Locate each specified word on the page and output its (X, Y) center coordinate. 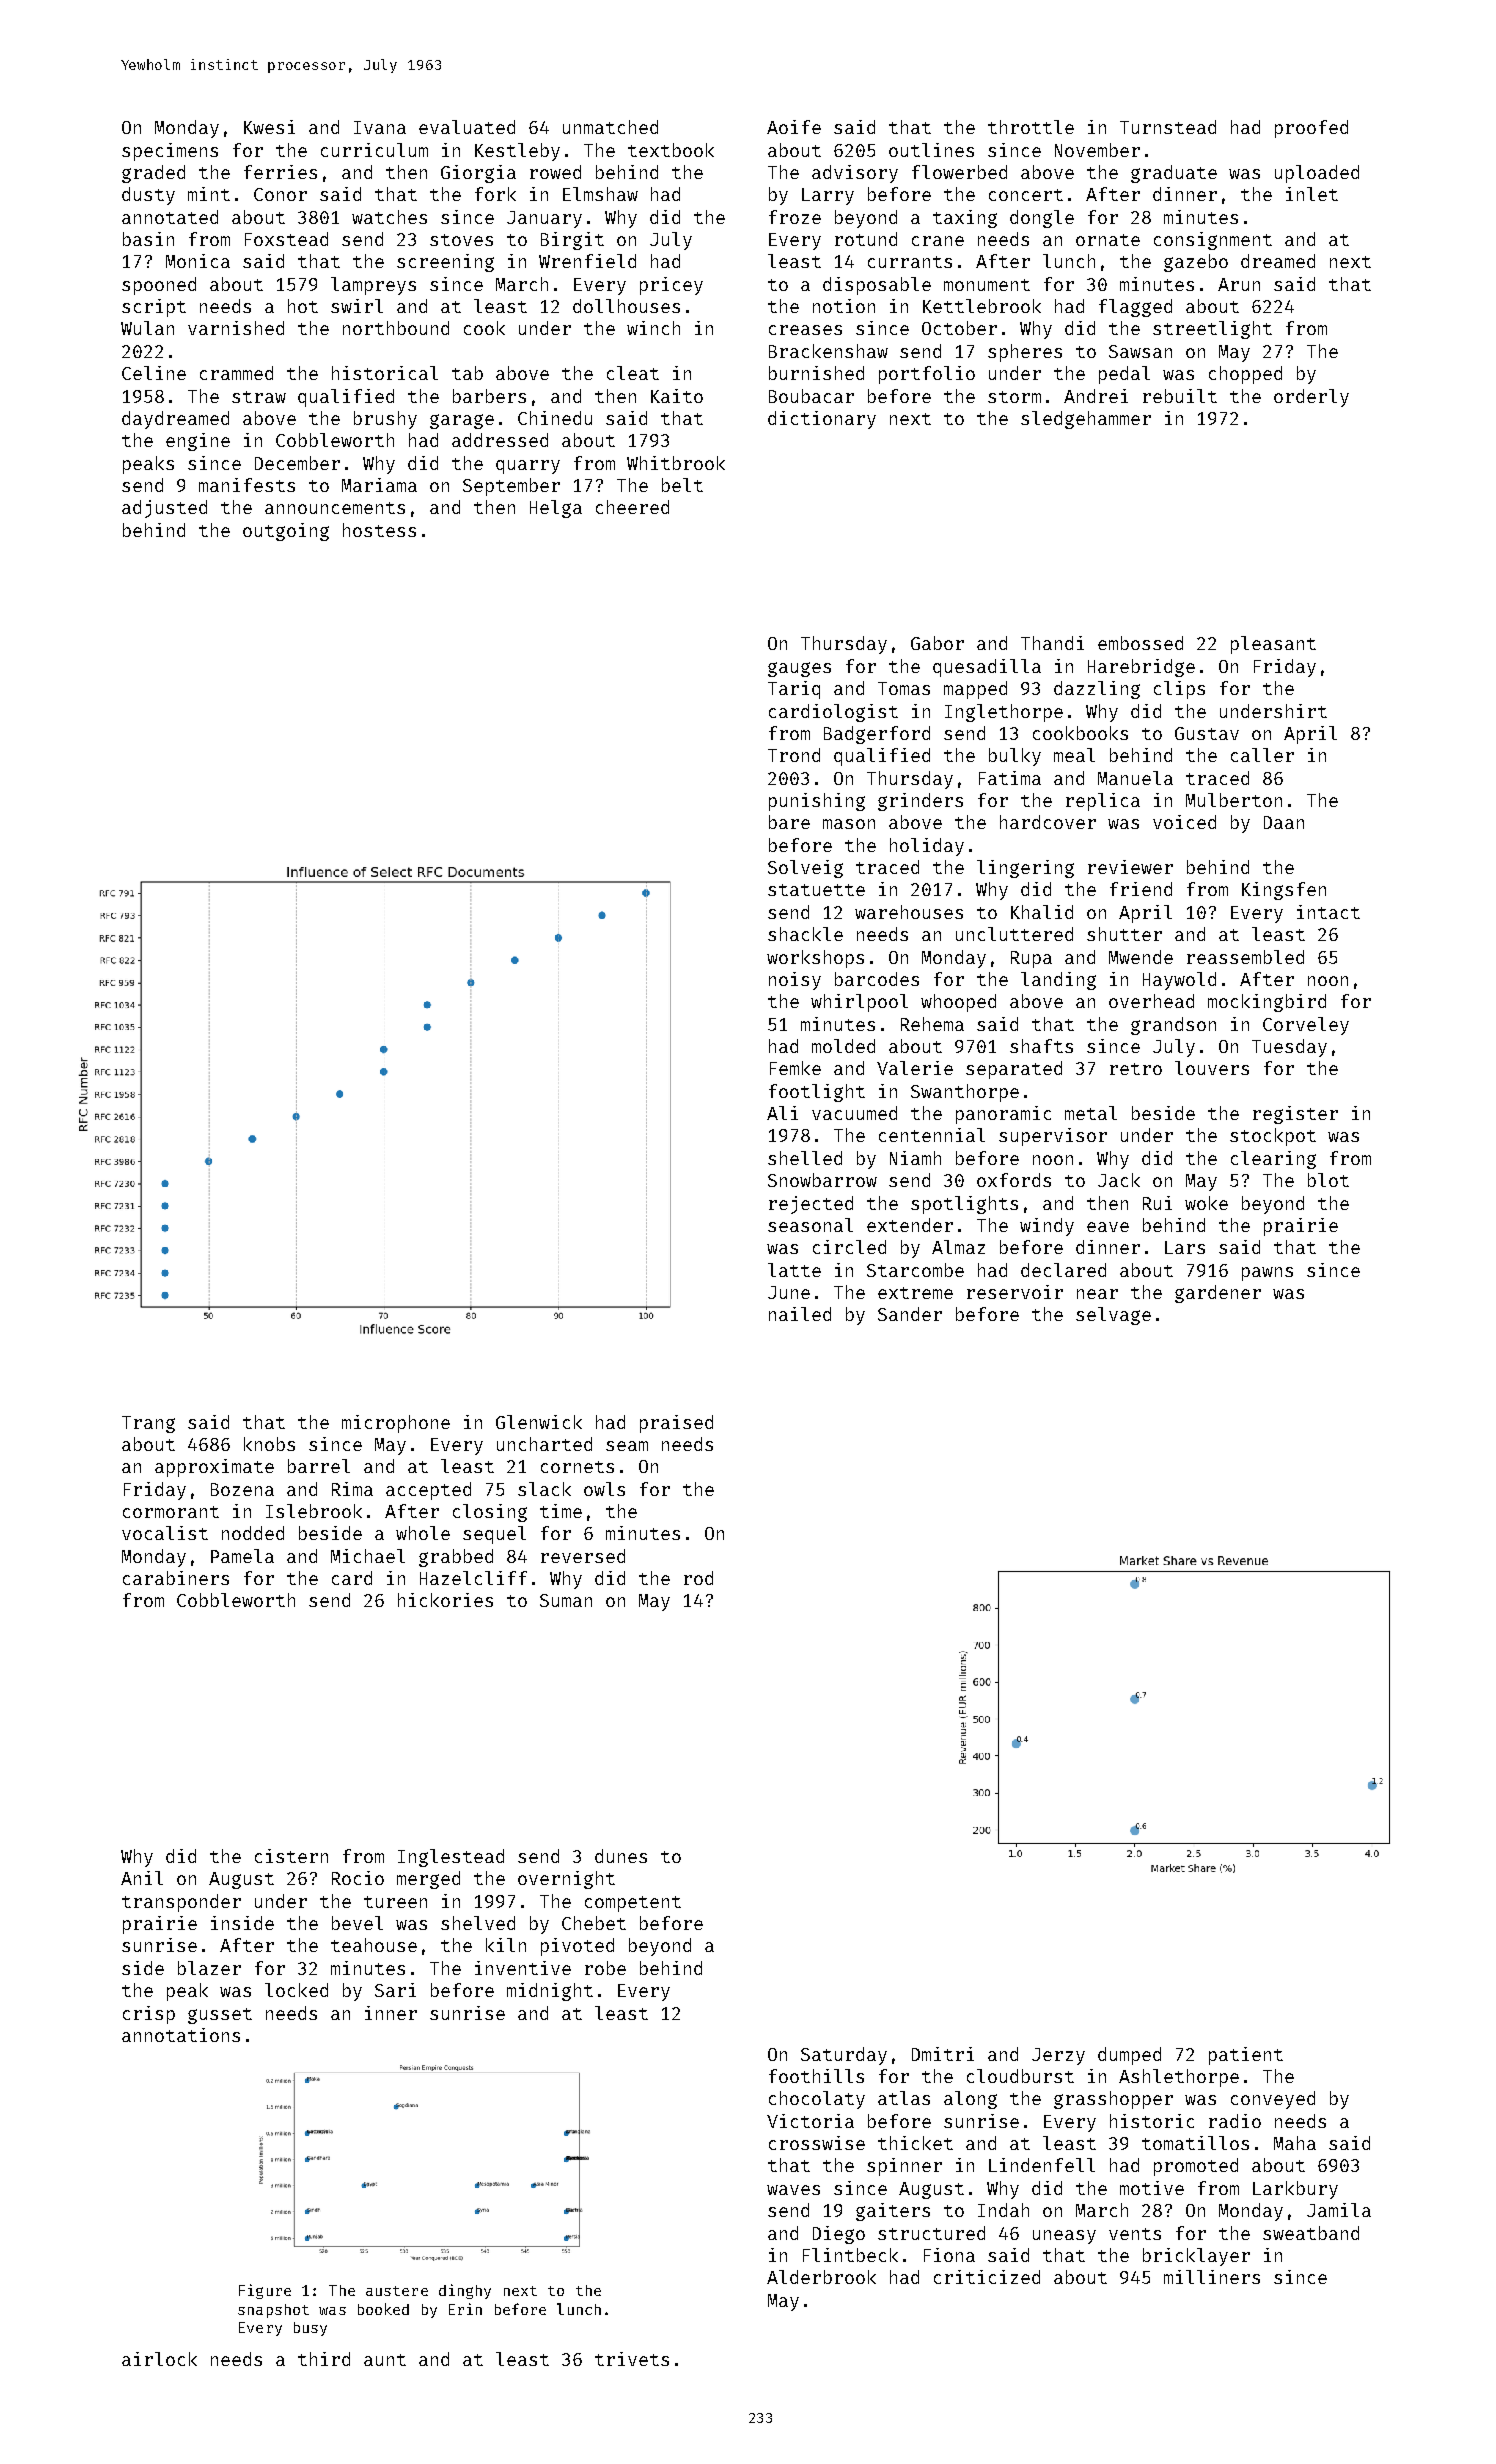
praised (676, 1424)
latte (794, 1270)
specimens (170, 152)
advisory (855, 174)
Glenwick (539, 1422)
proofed (1311, 129)
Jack (1119, 1180)
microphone (396, 1424)
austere (397, 2291)
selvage (1113, 1316)
